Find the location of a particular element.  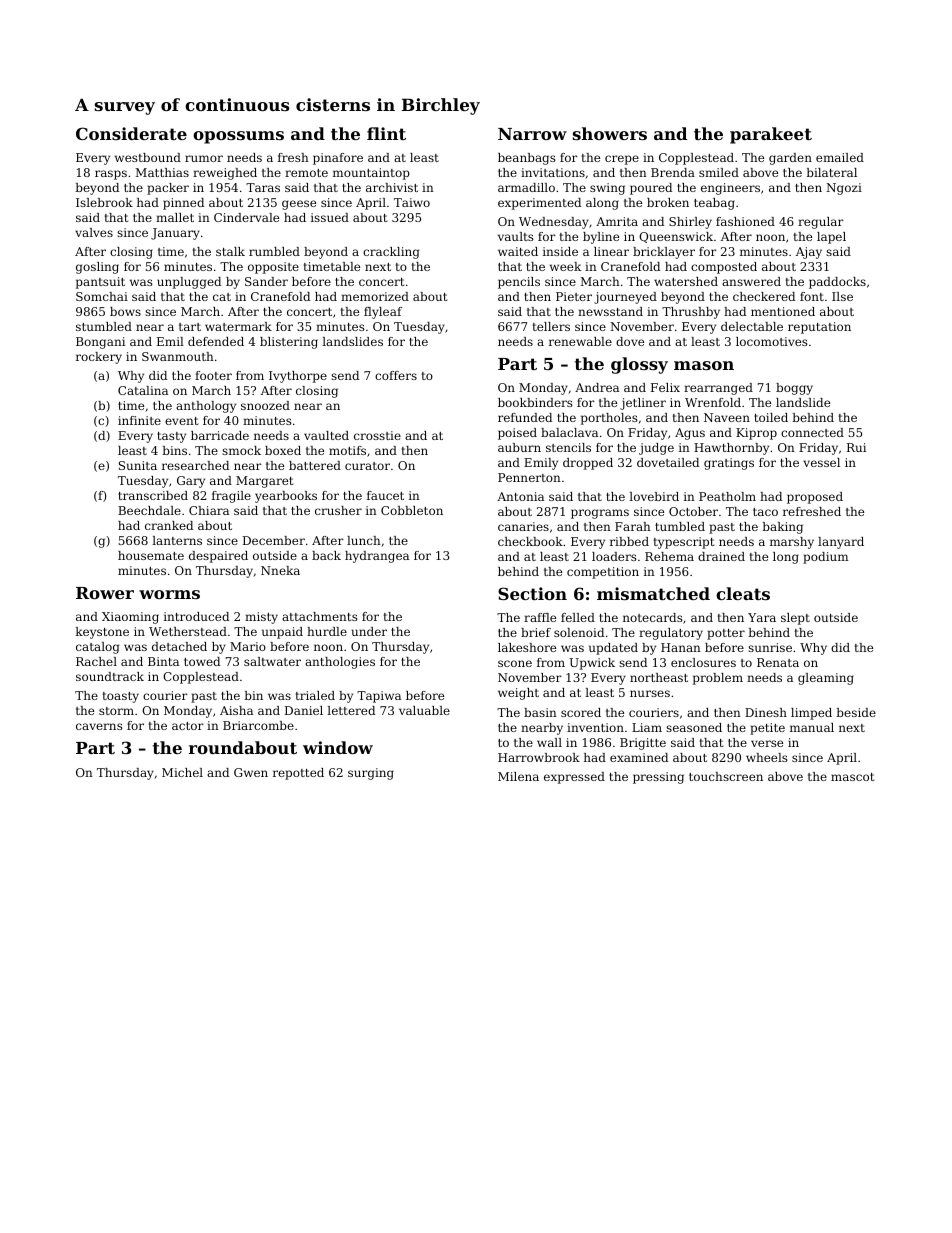

flint is located at coordinates (386, 133).
